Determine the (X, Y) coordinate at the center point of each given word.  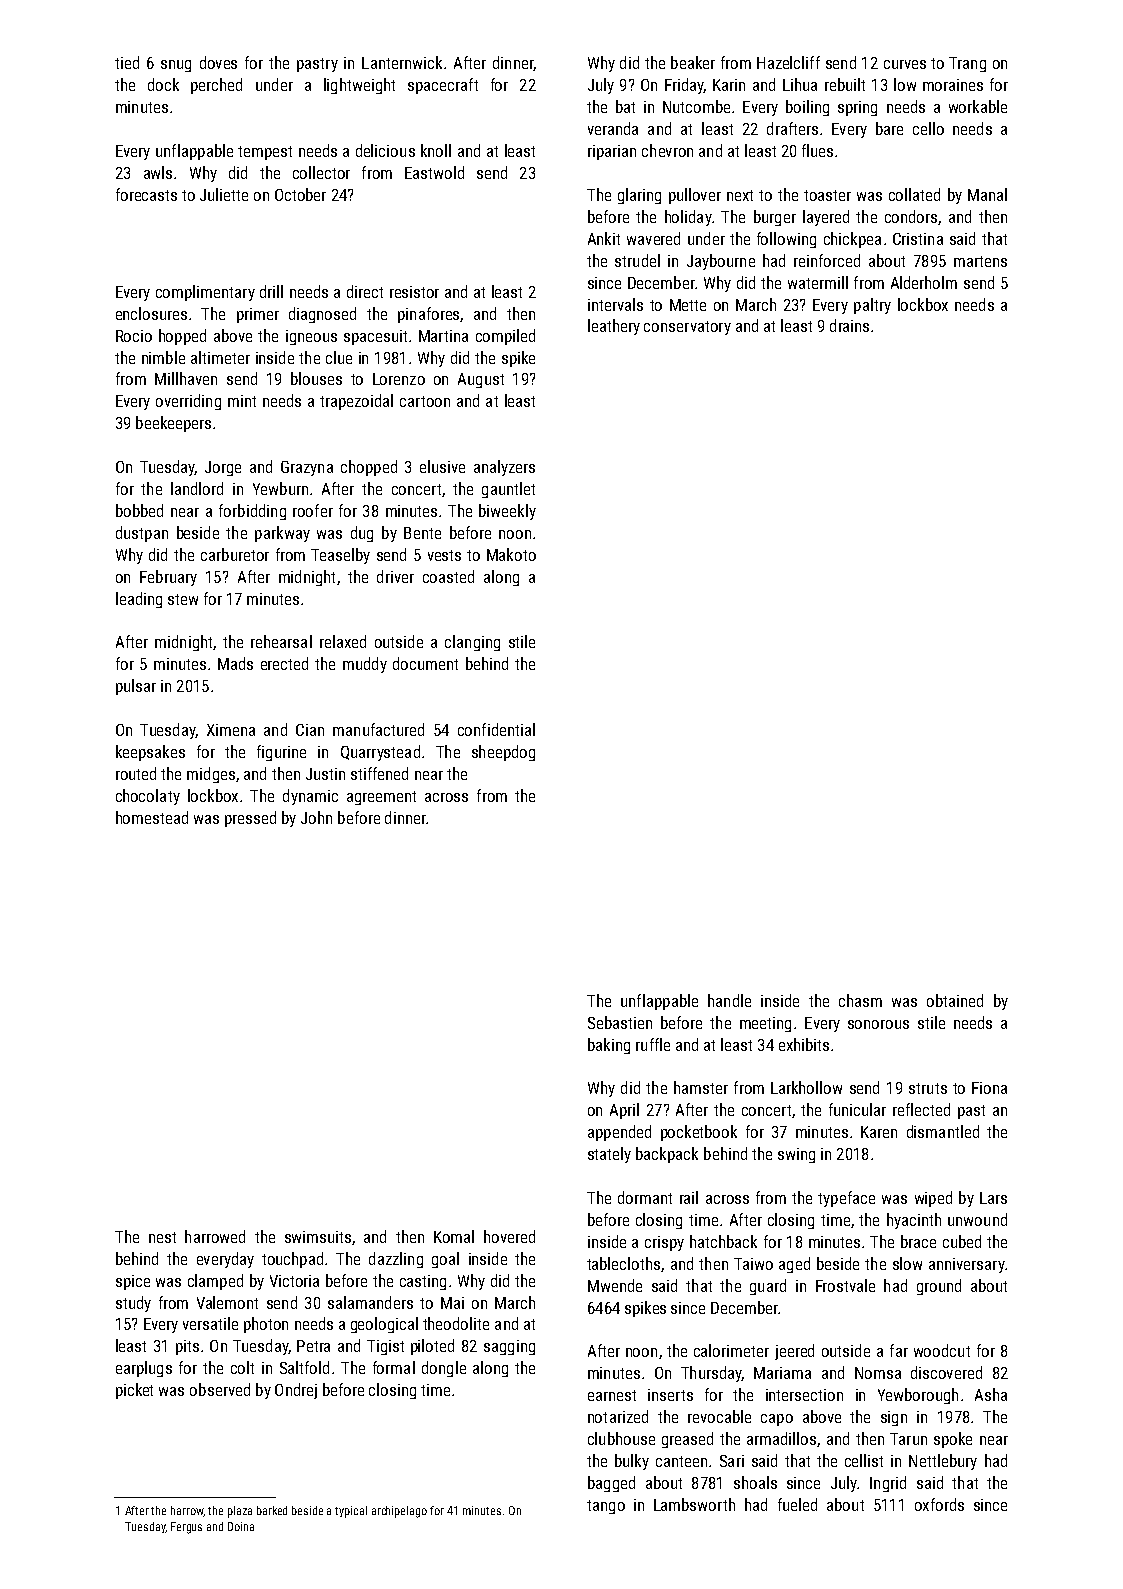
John (316, 817)
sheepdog (503, 753)
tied (127, 62)
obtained (955, 1000)
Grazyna (307, 468)
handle (729, 1000)
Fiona (989, 1088)
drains (849, 325)
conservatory (687, 328)
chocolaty (148, 797)
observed (220, 1389)
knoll (436, 150)
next (740, 195)
